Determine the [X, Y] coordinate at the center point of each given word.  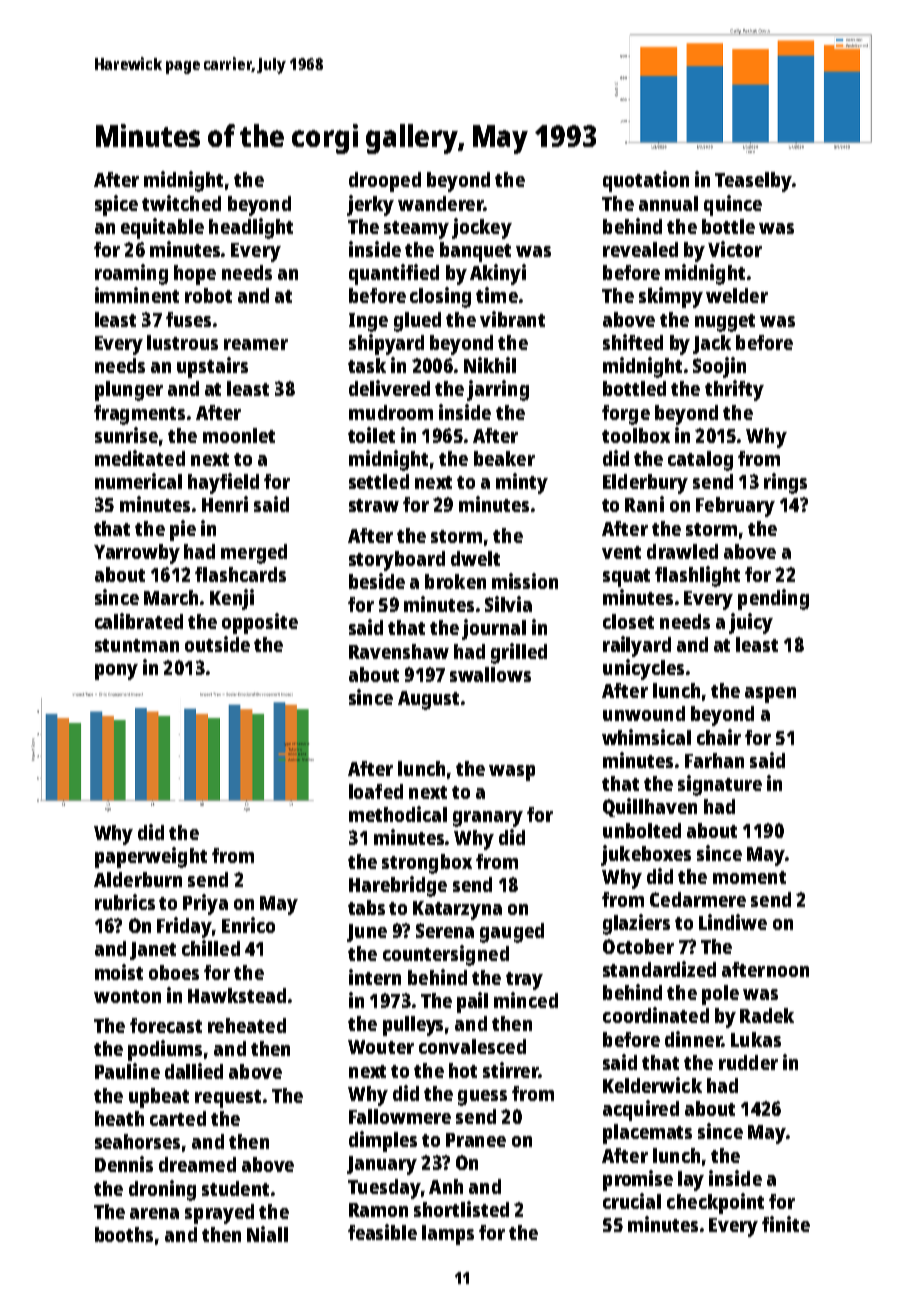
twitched [181, 203]
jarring [498, 390]
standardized [659, 969]
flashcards [240, 574]
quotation [646, 181]
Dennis [124, 1164]
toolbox [636, 435]
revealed [640, 249]
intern [375, 977]
